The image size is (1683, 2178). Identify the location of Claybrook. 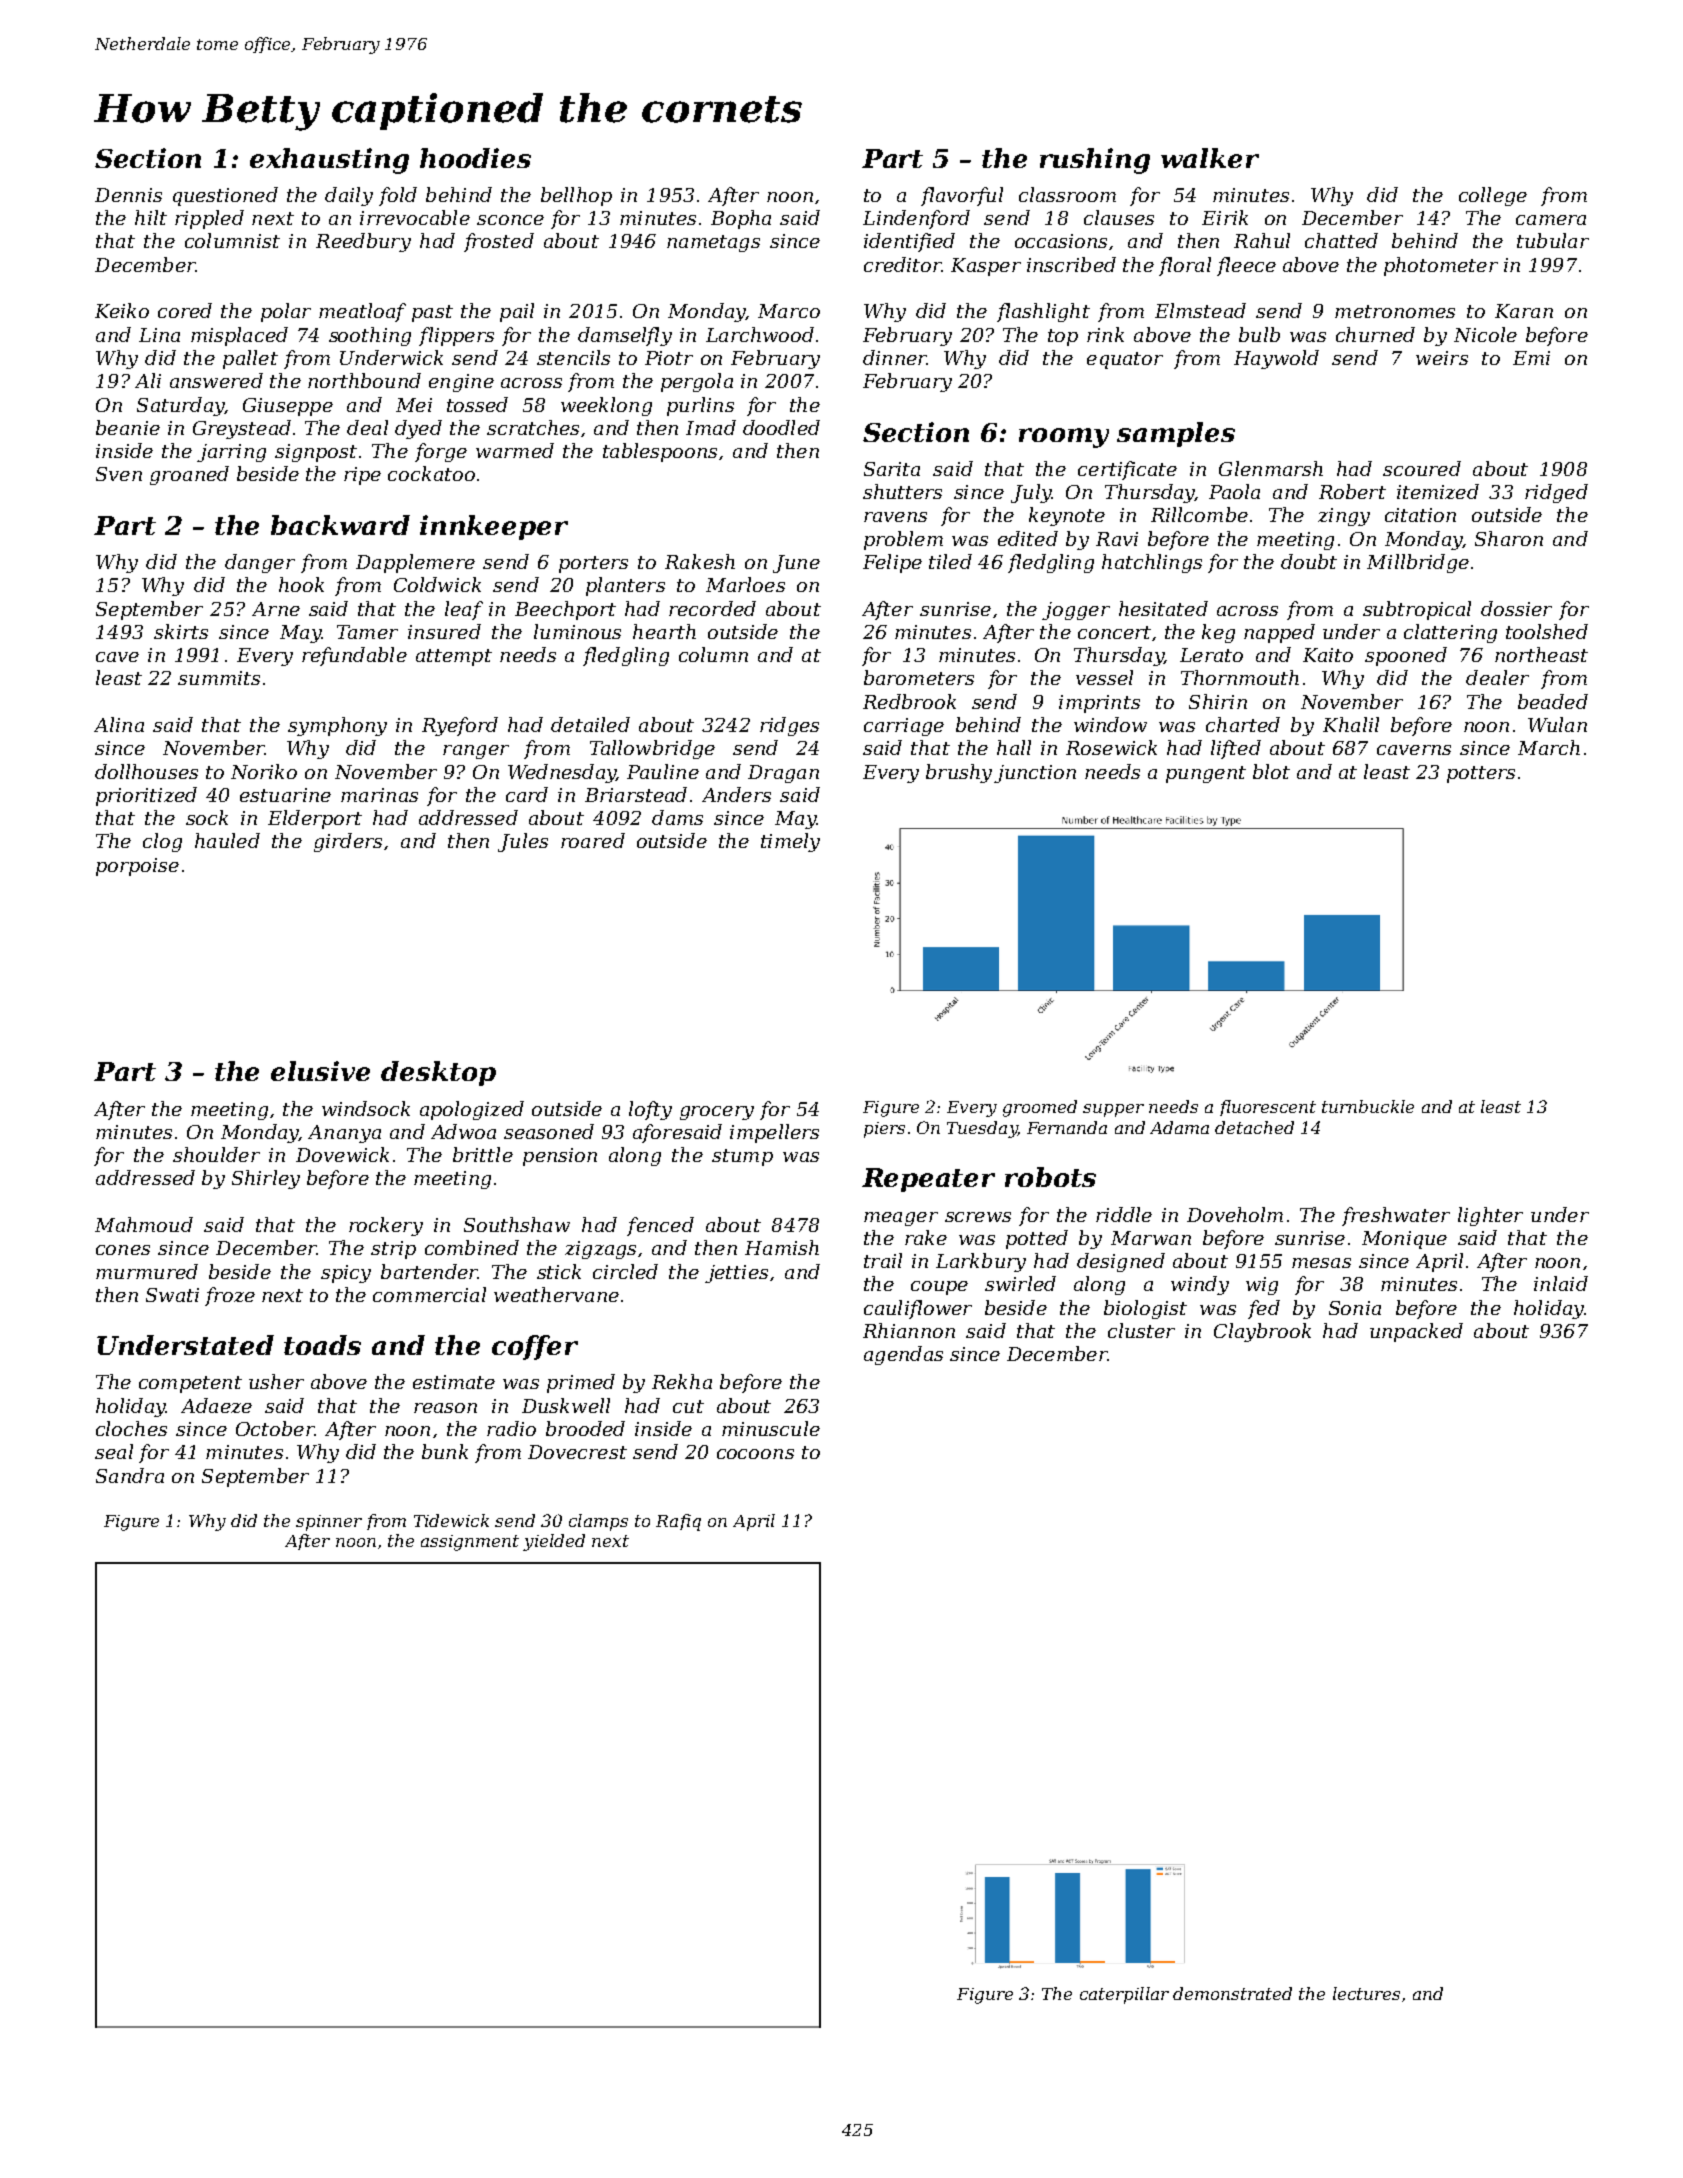
(1262, 1332).
